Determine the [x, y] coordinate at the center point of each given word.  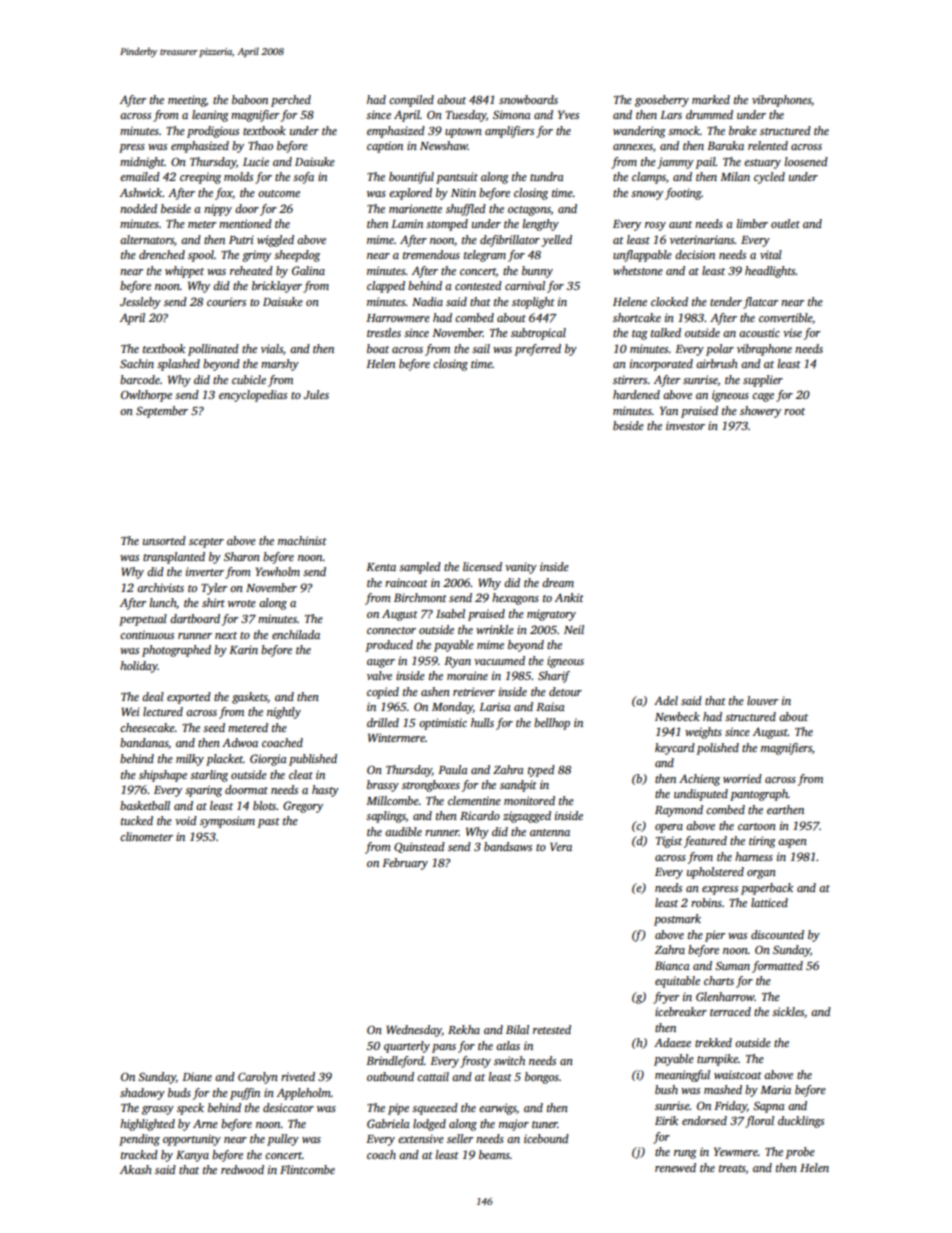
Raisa [550, 706]
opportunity [192, 1140]
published [313, 760]
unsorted [164, 540]
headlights [770, 272]
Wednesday [414, 1031]
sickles [788, 1011]
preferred [537, 350]
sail [481, 348]
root [794, 411]
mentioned [245, 223]
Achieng [699, 780]
